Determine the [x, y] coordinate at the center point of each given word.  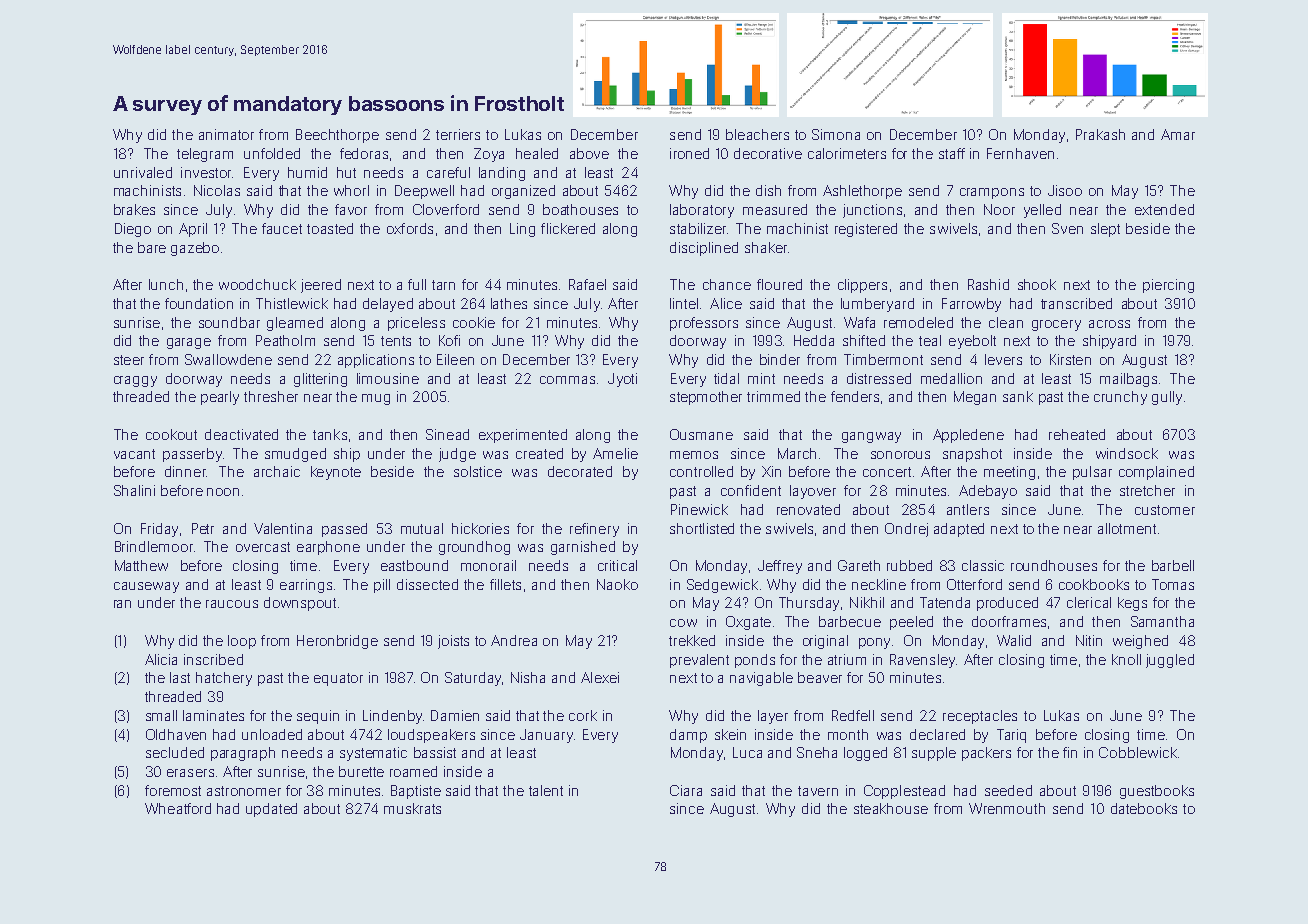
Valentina [283, 528]
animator [226, 134]
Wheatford [178, 808]
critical [617, 565]
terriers [458, 134]
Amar [1178, 134]
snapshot [972, 455]
